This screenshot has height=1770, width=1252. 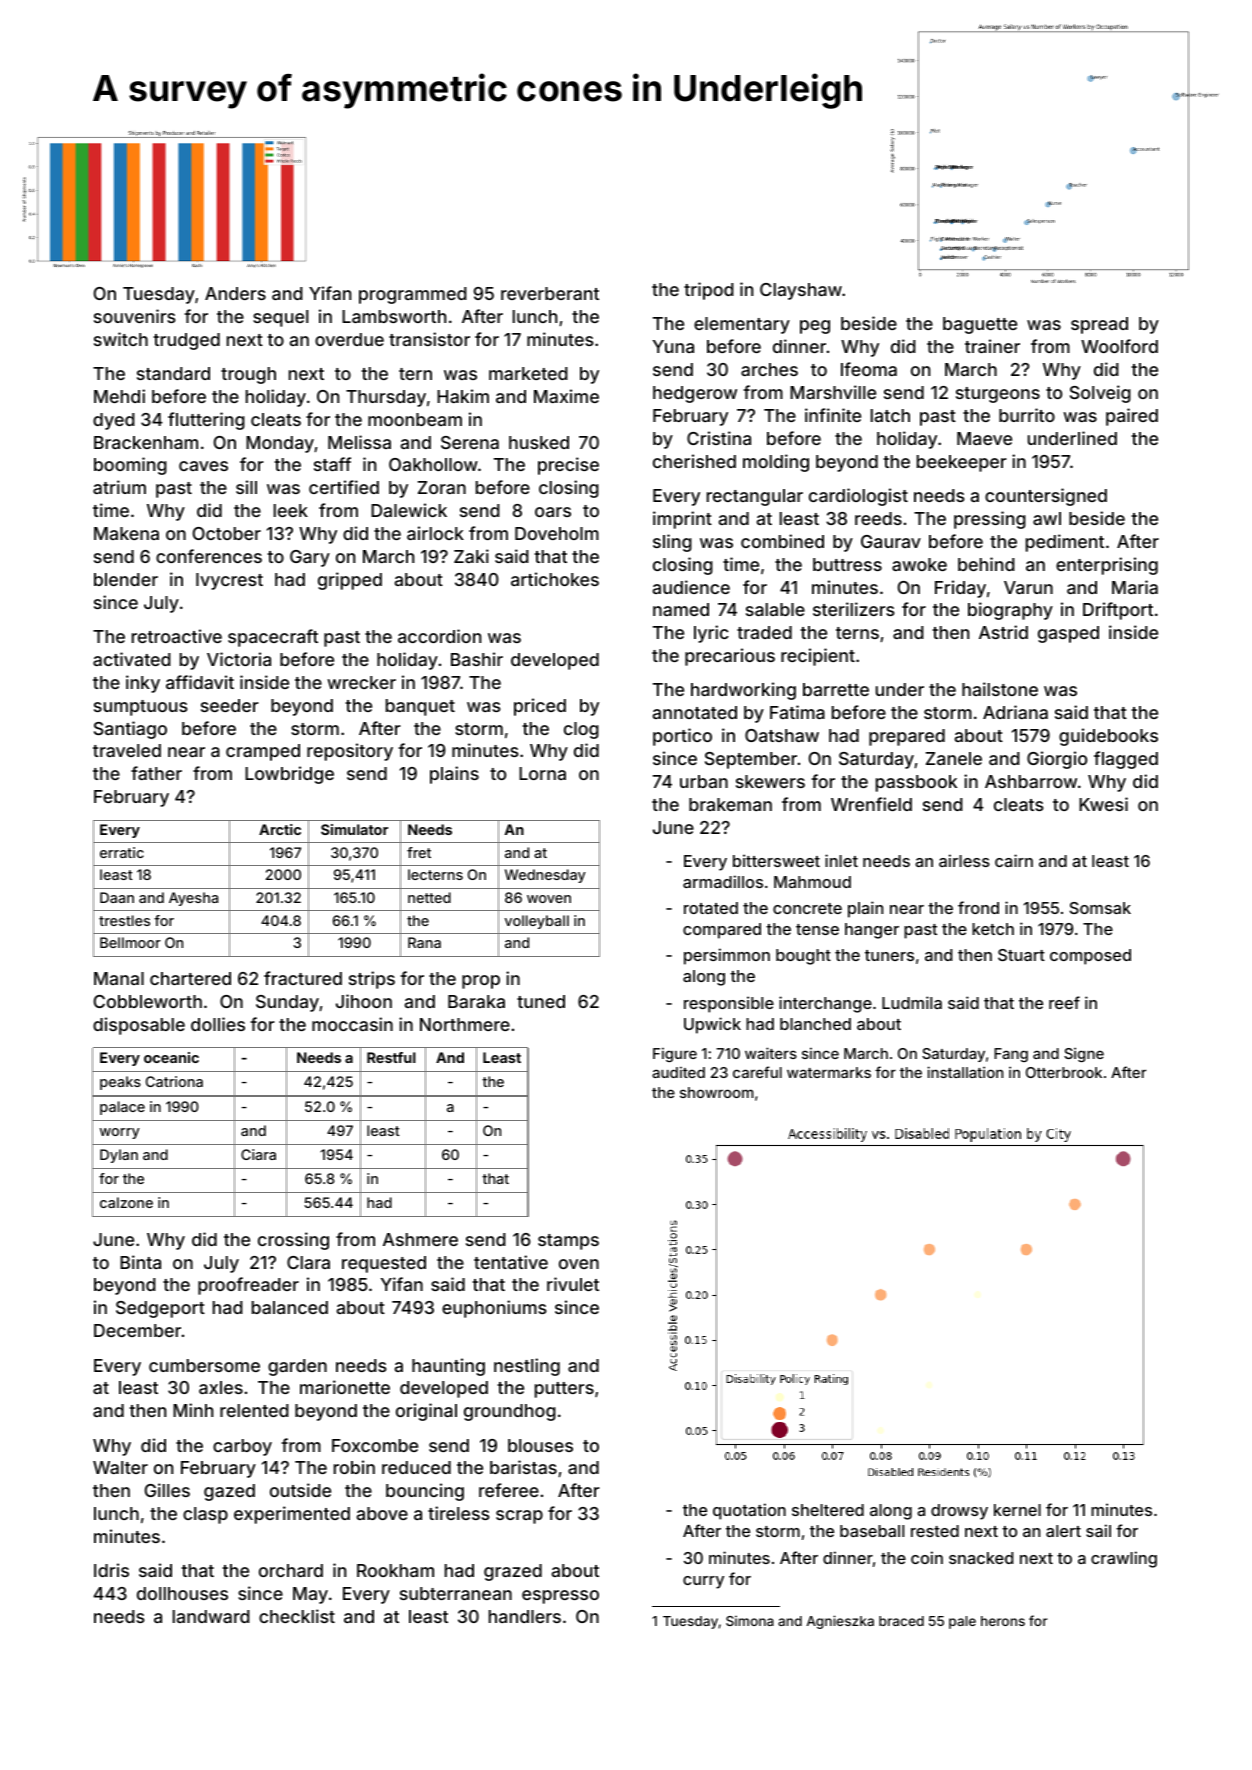 I want to click on Woolford, so click(x=1119, y=346).
